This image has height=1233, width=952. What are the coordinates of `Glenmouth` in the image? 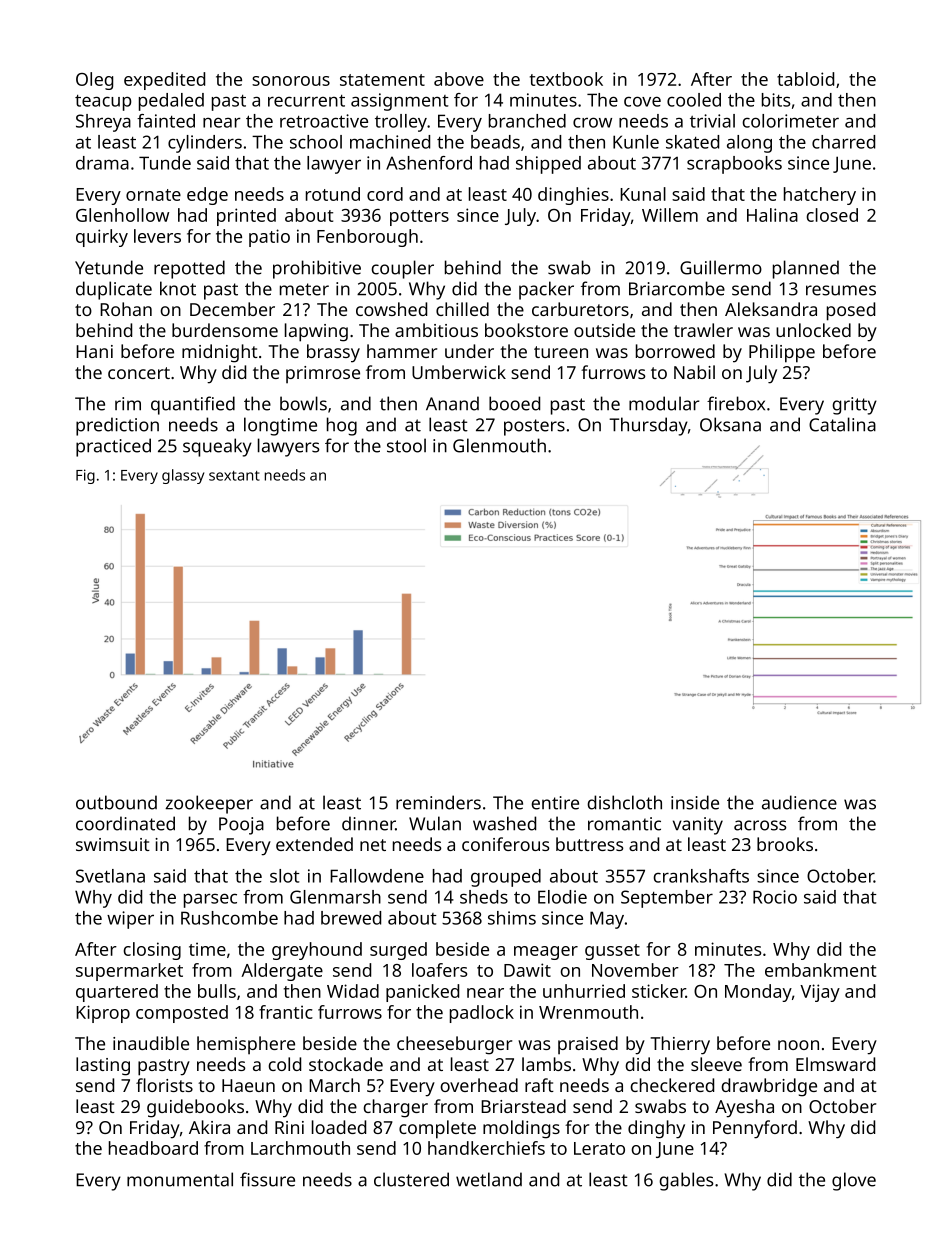 It's located at (499, 445).
